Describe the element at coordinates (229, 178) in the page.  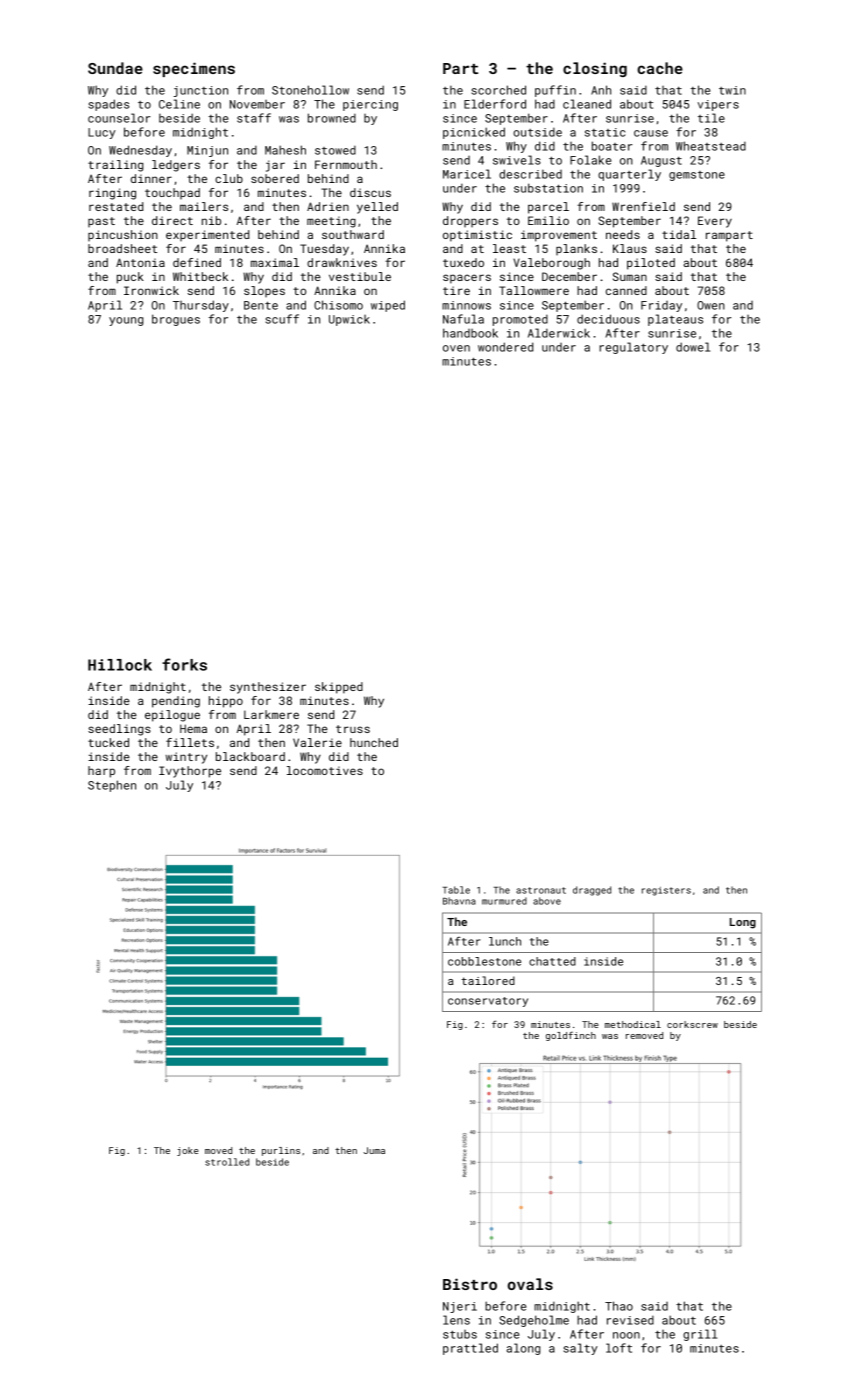
I see `club` at that location.
